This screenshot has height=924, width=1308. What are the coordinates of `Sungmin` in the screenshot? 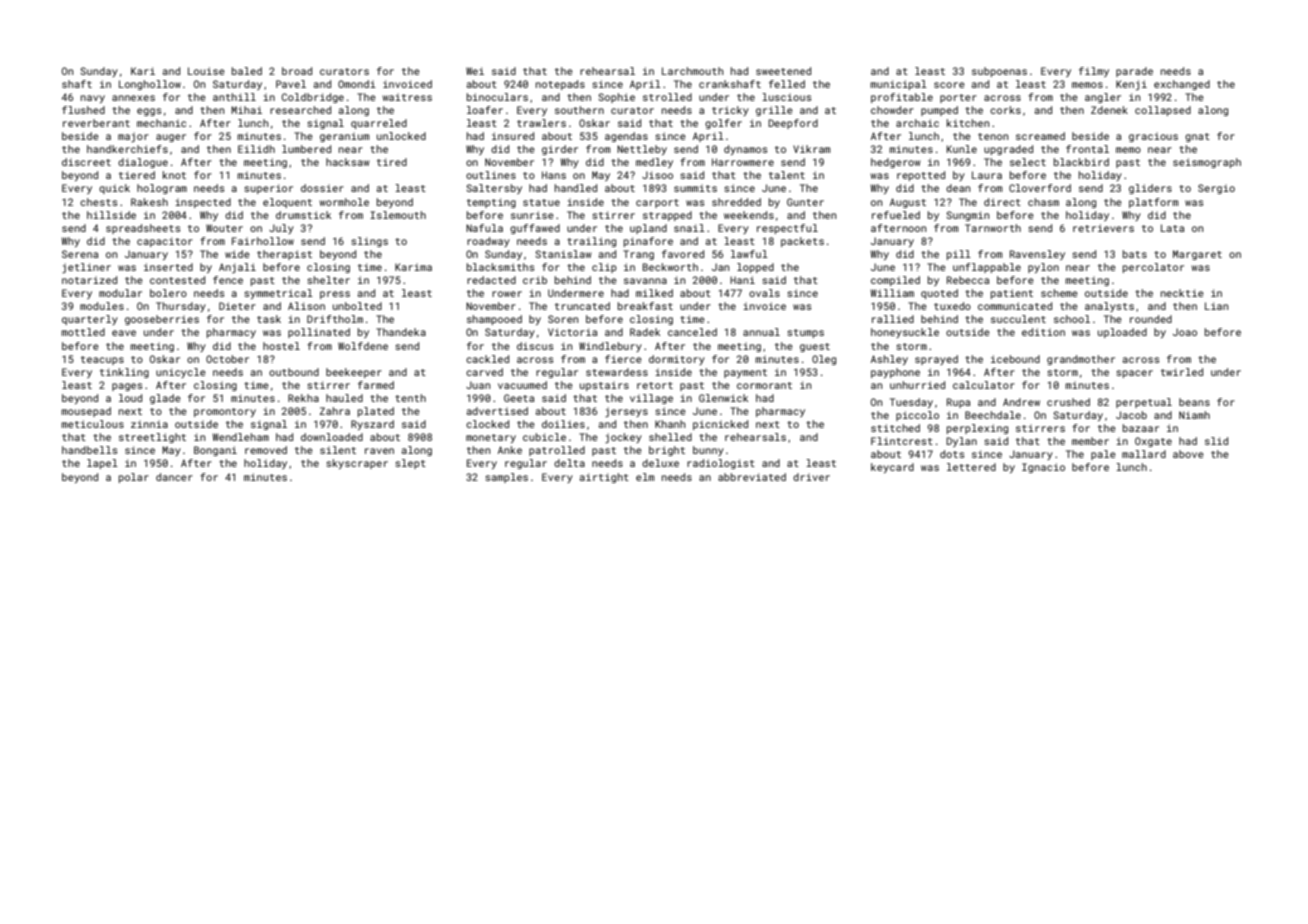 It's located at (967, 216).
